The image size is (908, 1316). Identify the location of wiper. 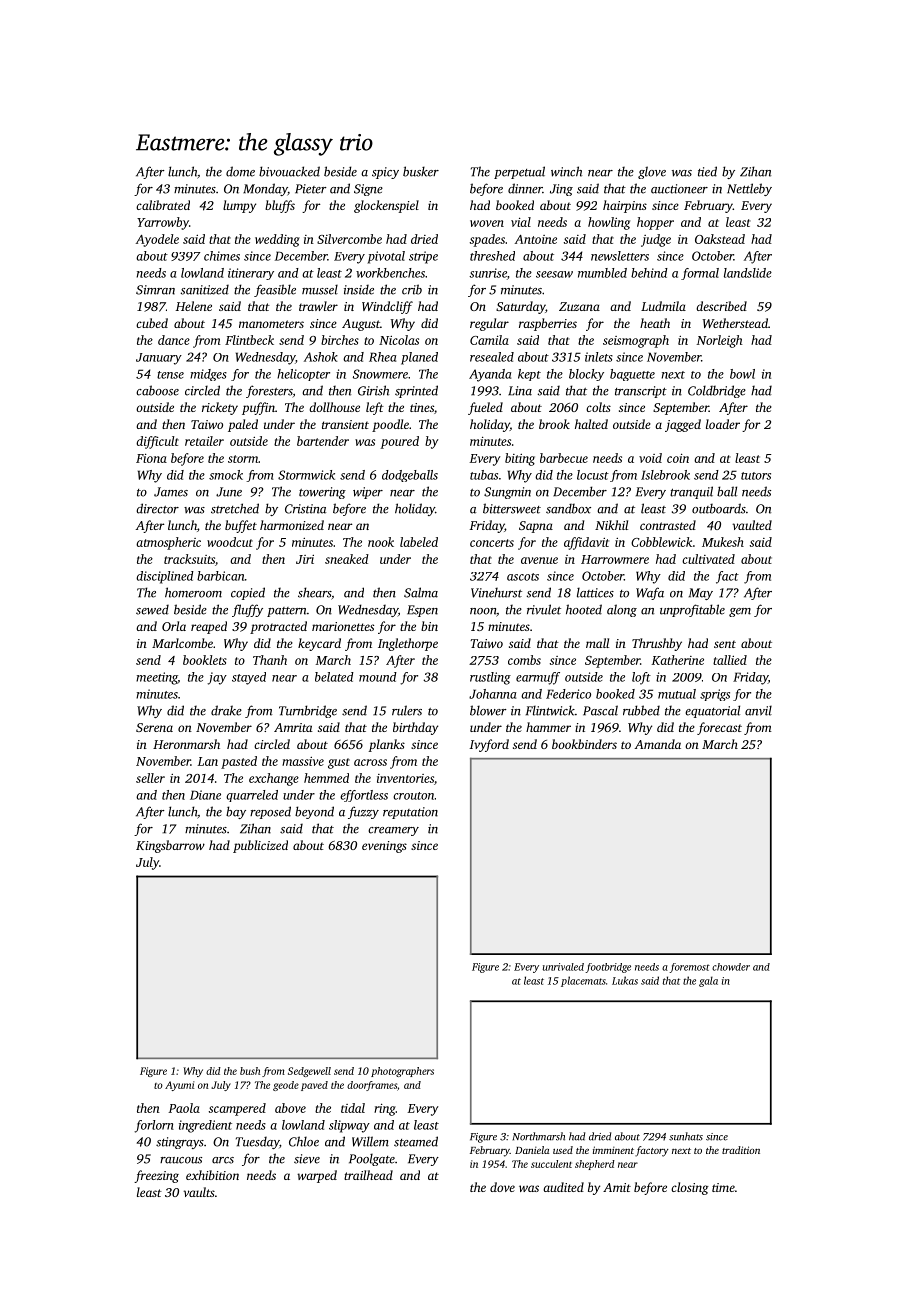
(368, 493).
